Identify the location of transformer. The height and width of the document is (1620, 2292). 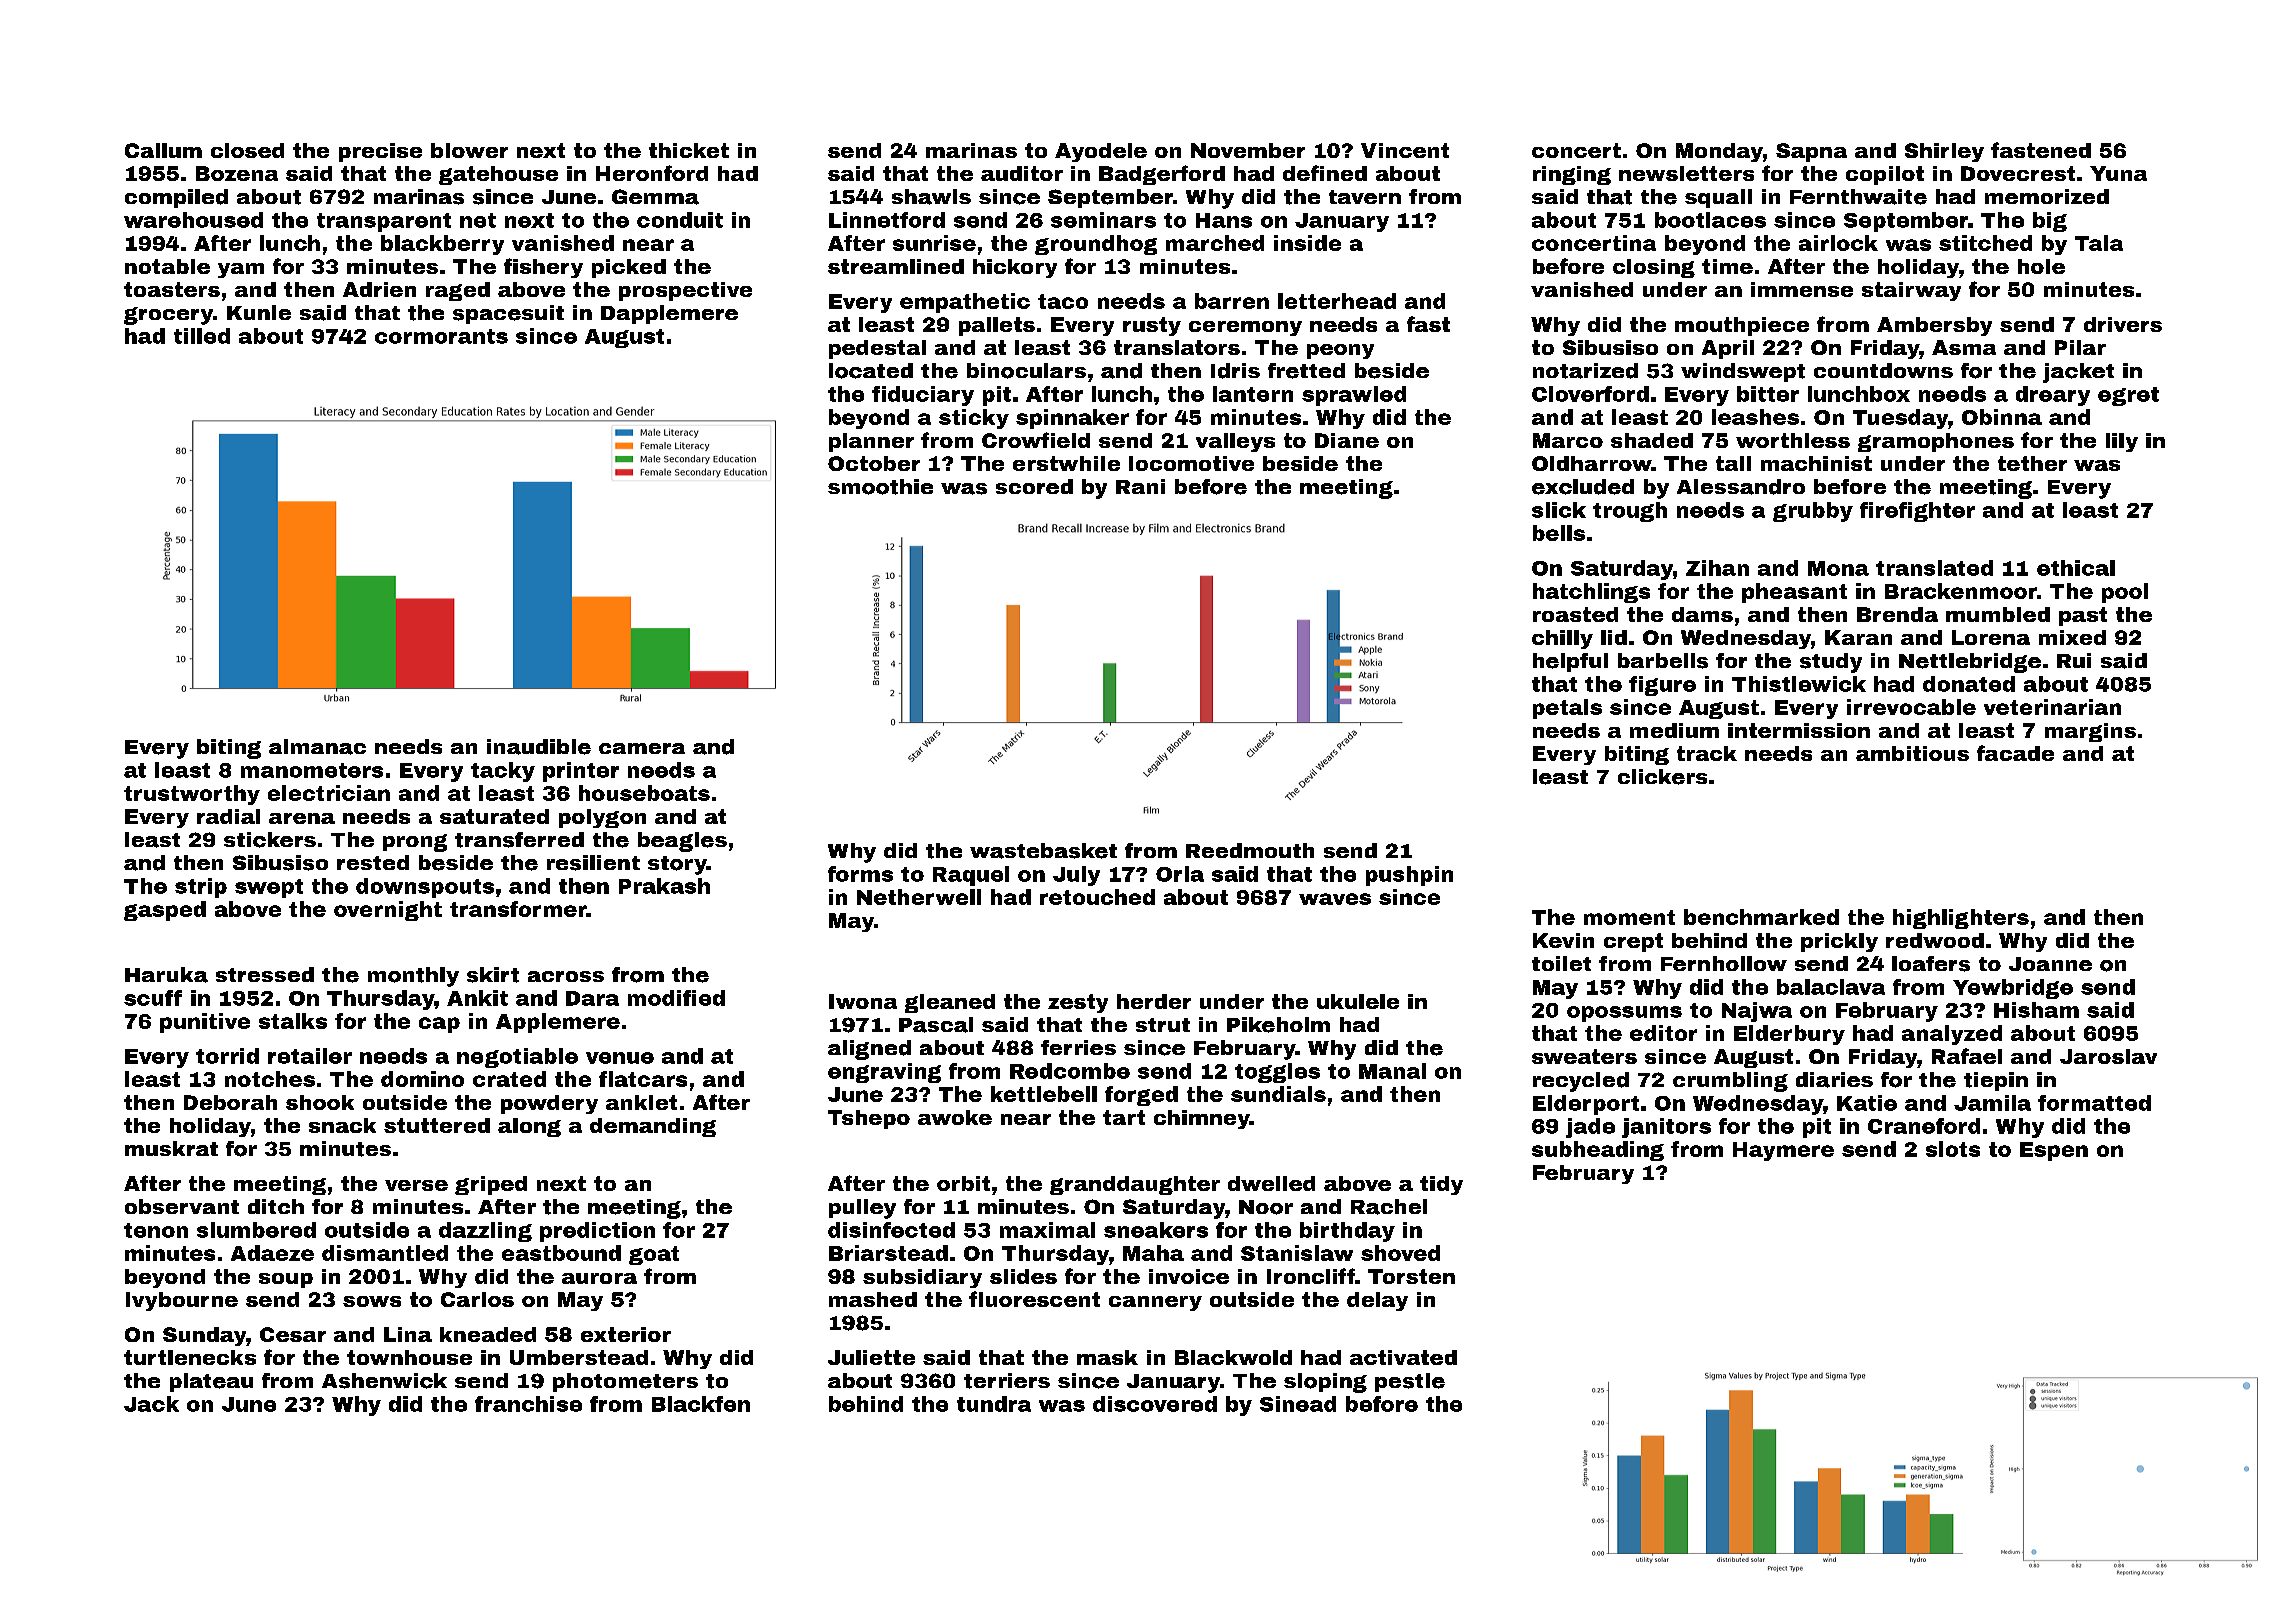
(518, 909).
